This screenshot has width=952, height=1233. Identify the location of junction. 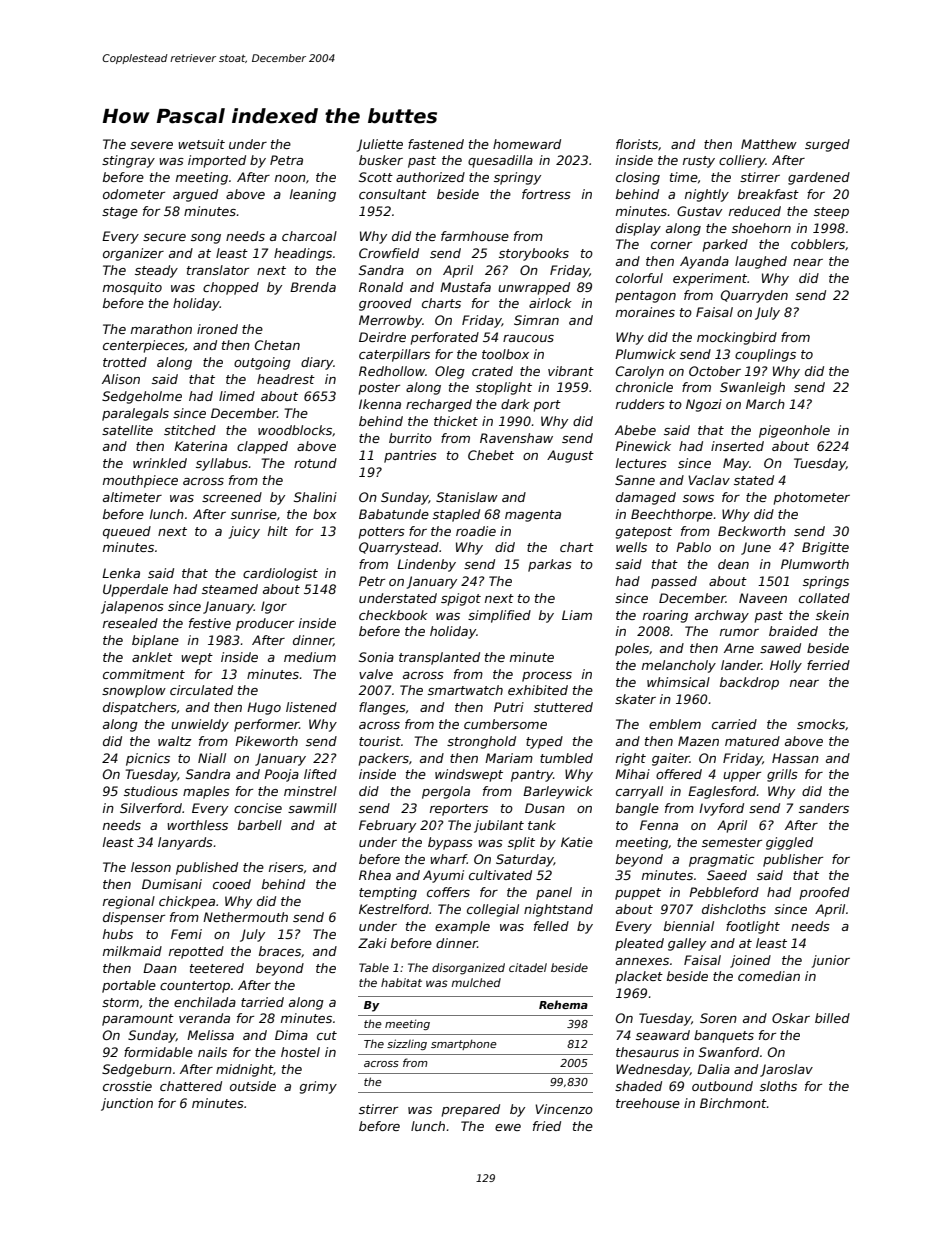
(127, 1104).
